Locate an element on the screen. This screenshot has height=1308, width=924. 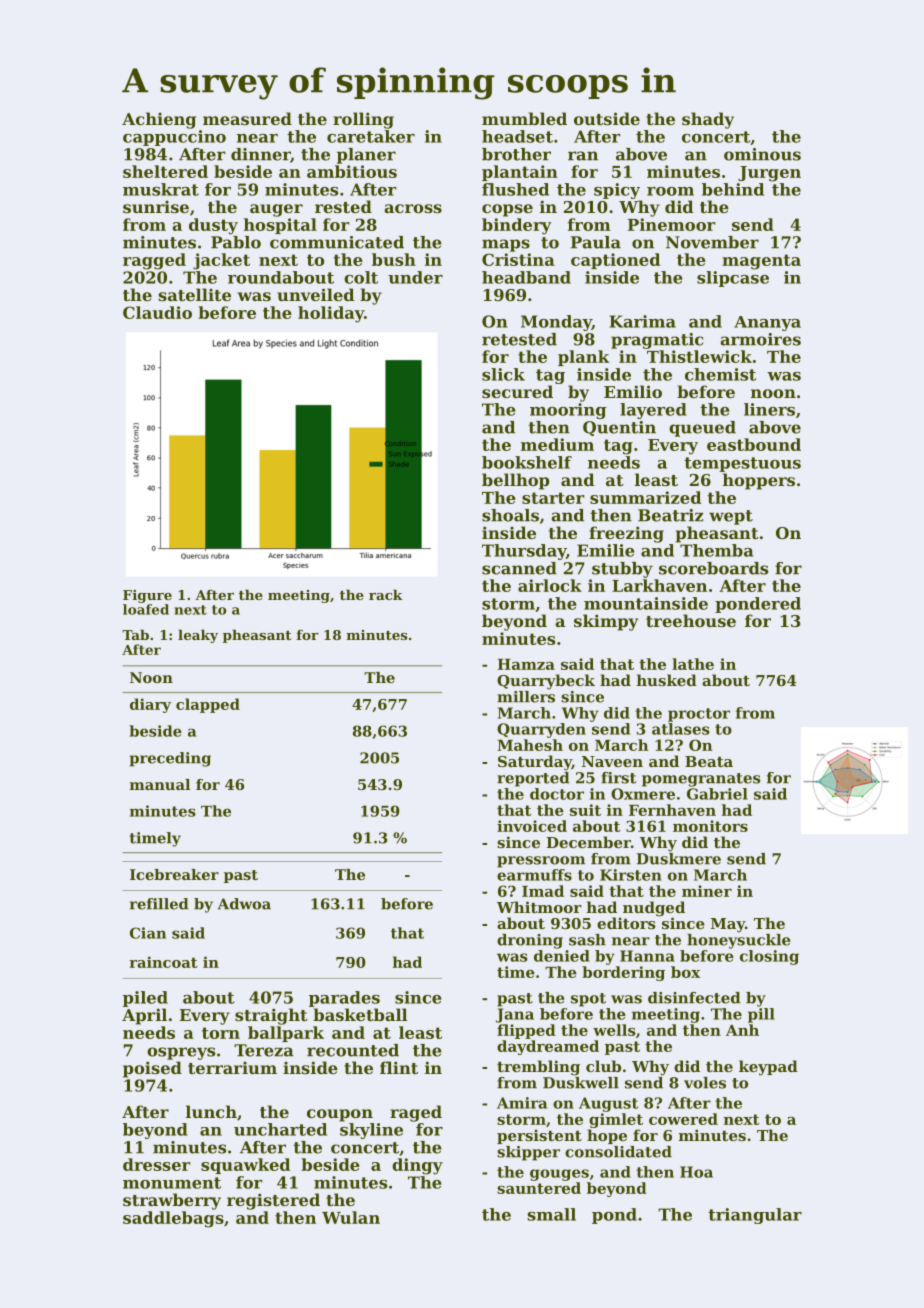
Amira is located at coordinates (522, 1103).
